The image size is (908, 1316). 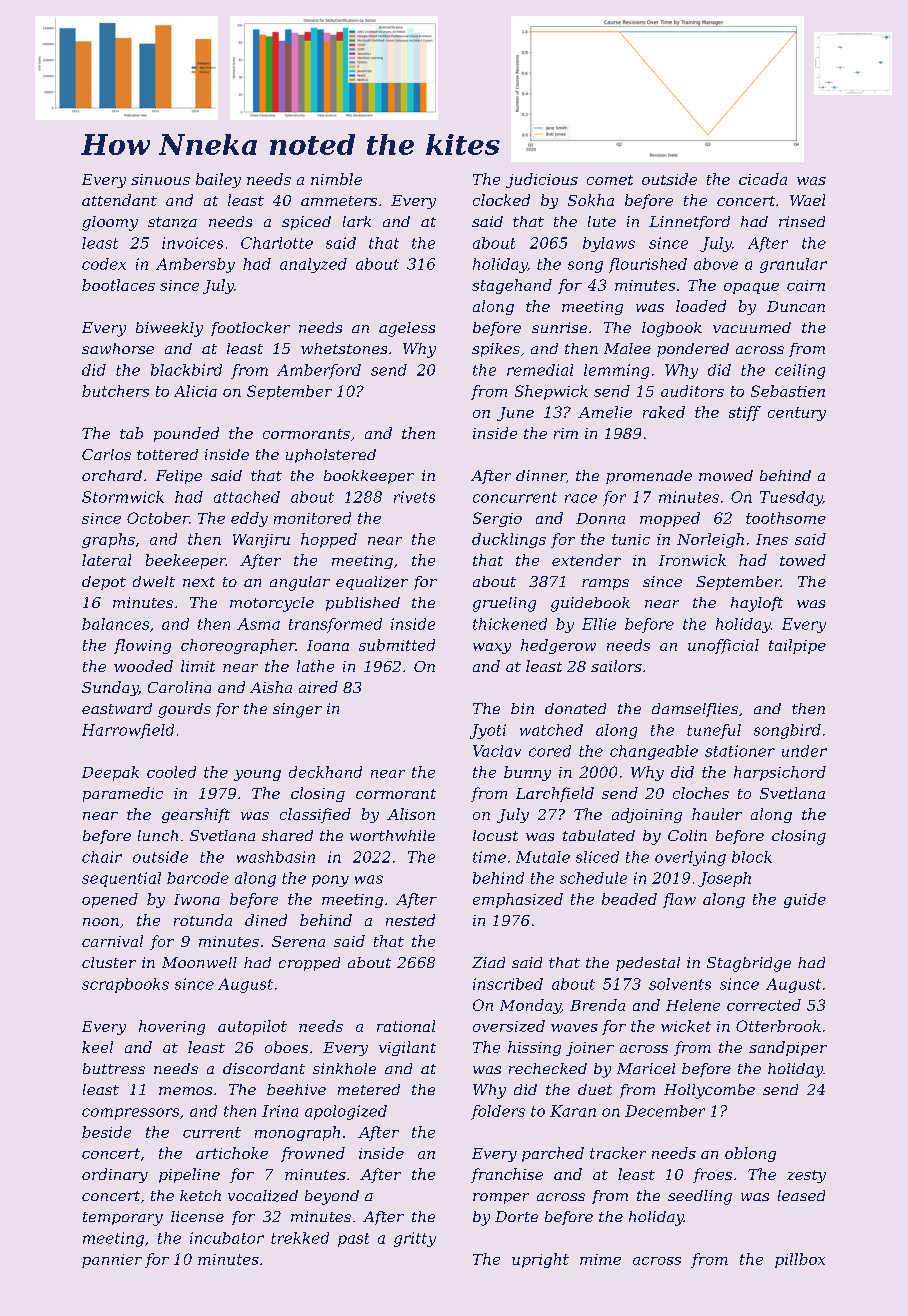 What do you see at coordinates (745, 413) in the screenshot?
I see `stiff` at bounding box center [745, 413].
